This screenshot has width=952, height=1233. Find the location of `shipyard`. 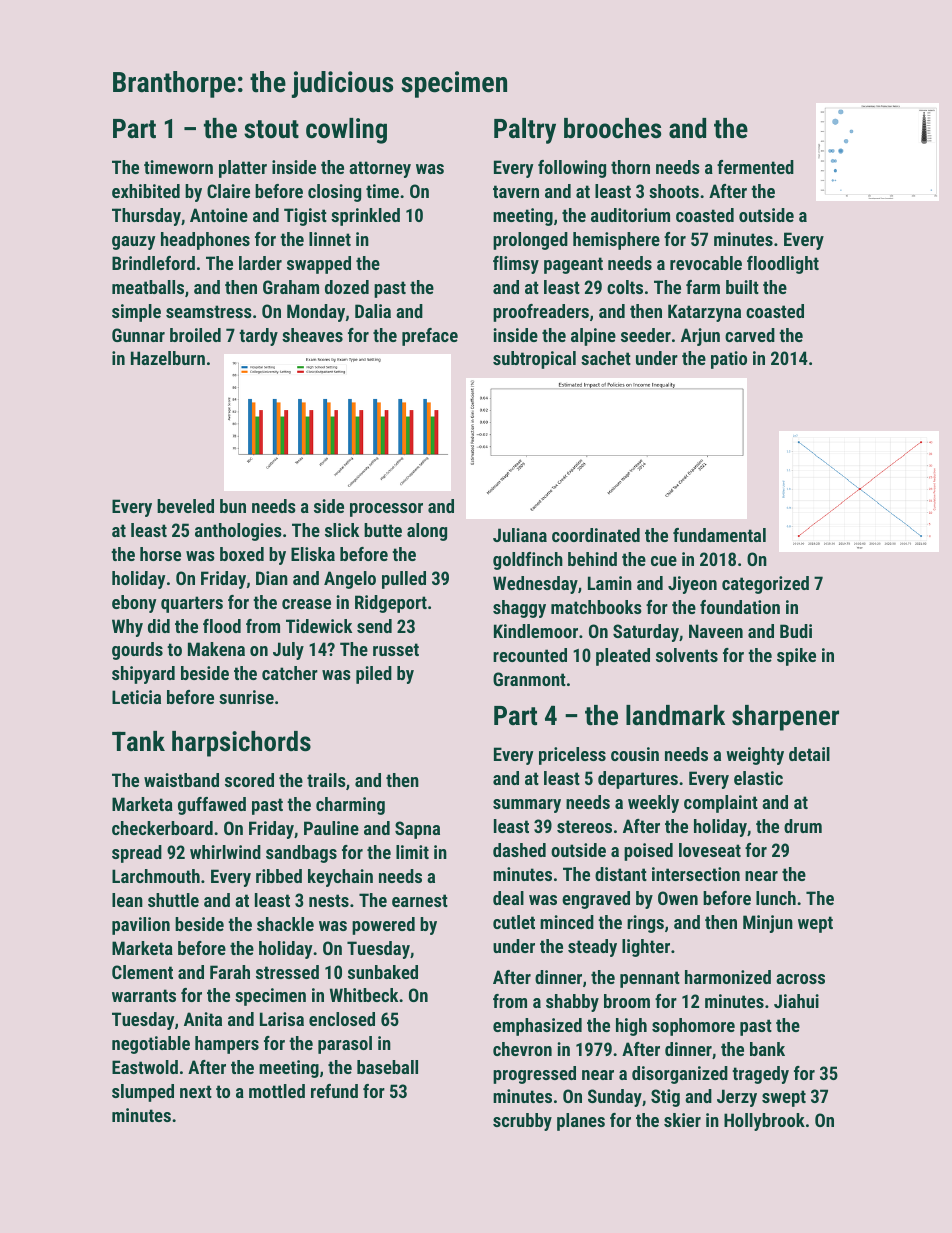

shipyard is located at coordinates (143, 675).
